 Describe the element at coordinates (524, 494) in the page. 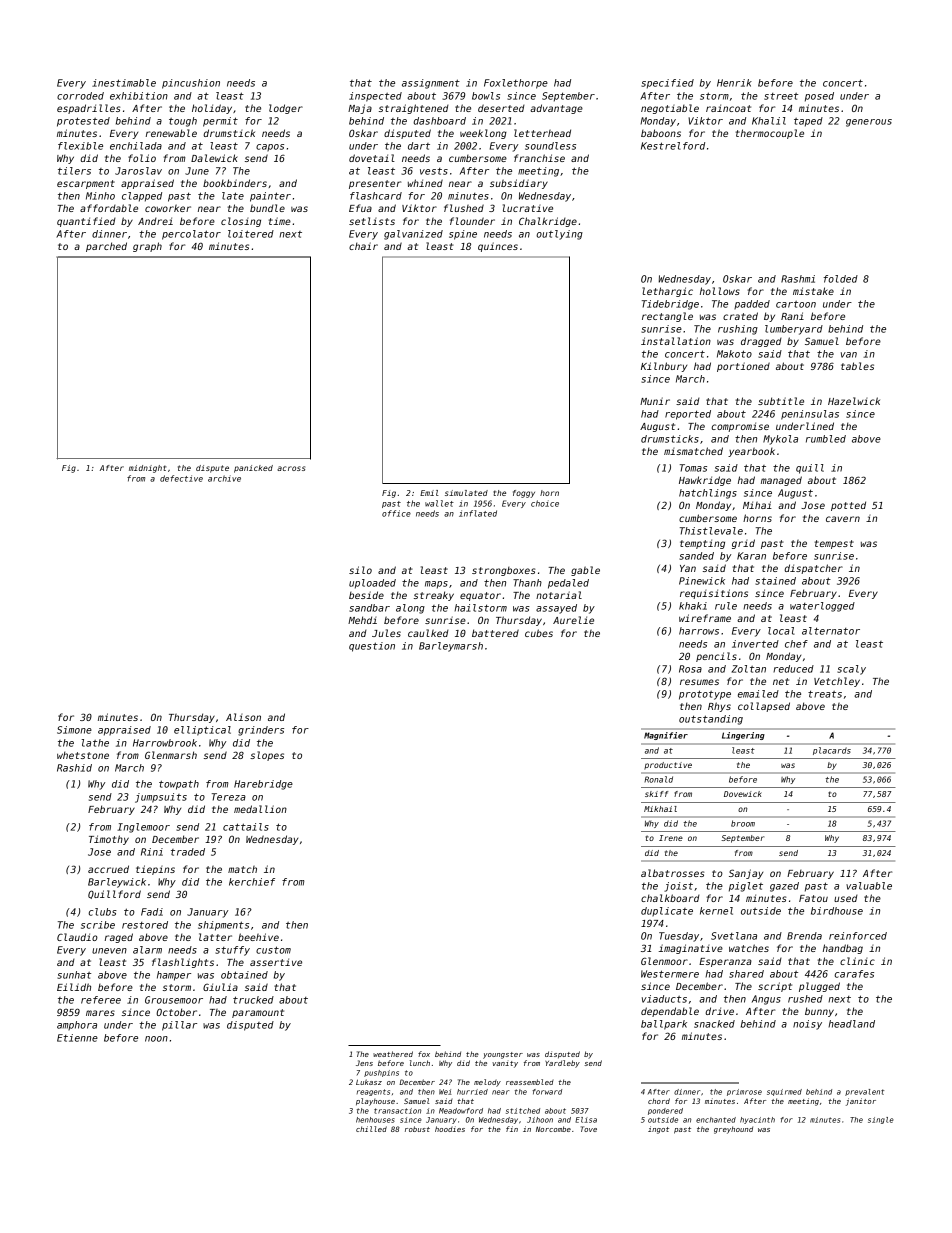

I see `foggy` at that location.
